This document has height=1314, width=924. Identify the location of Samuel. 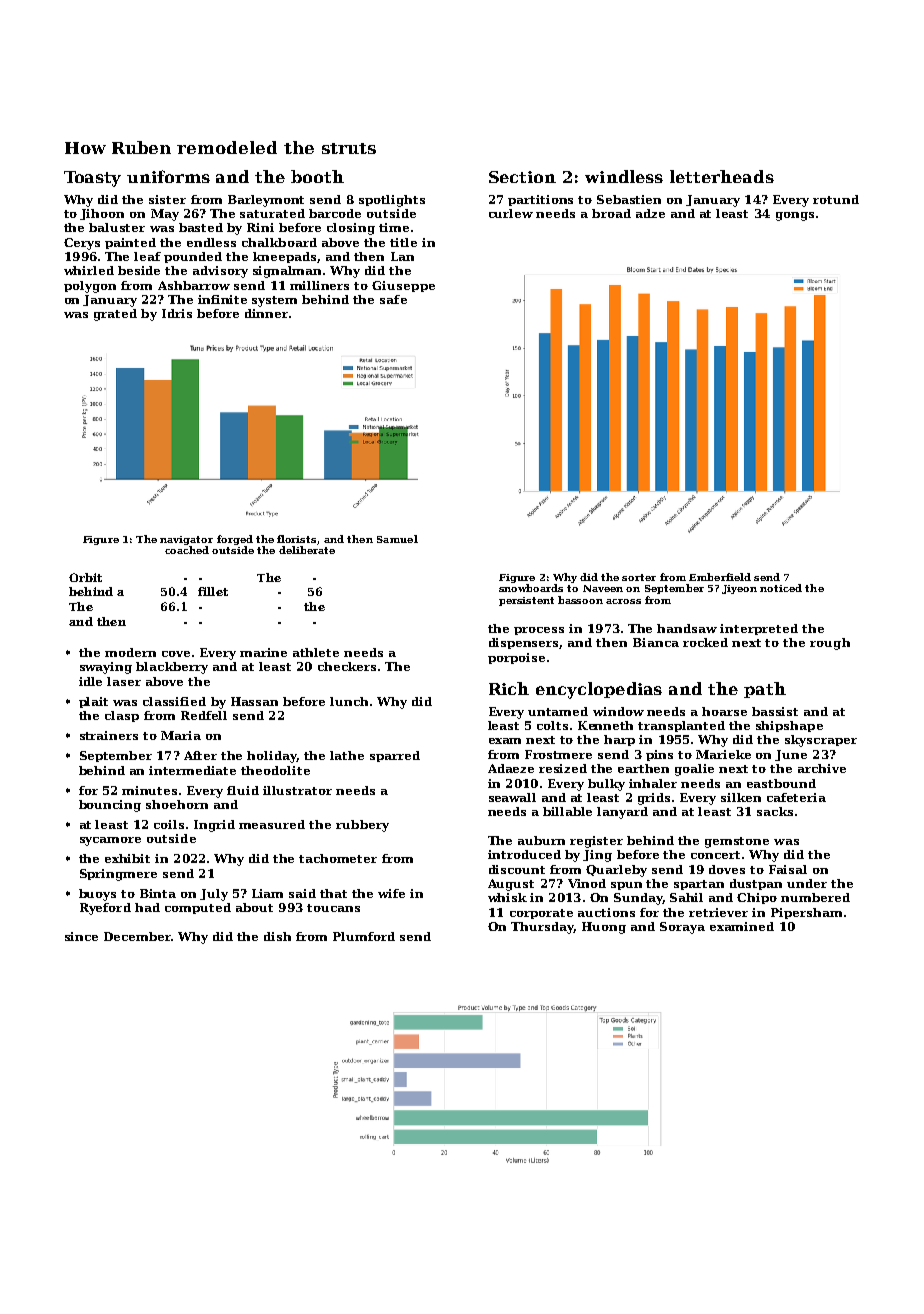
(397, 539).
